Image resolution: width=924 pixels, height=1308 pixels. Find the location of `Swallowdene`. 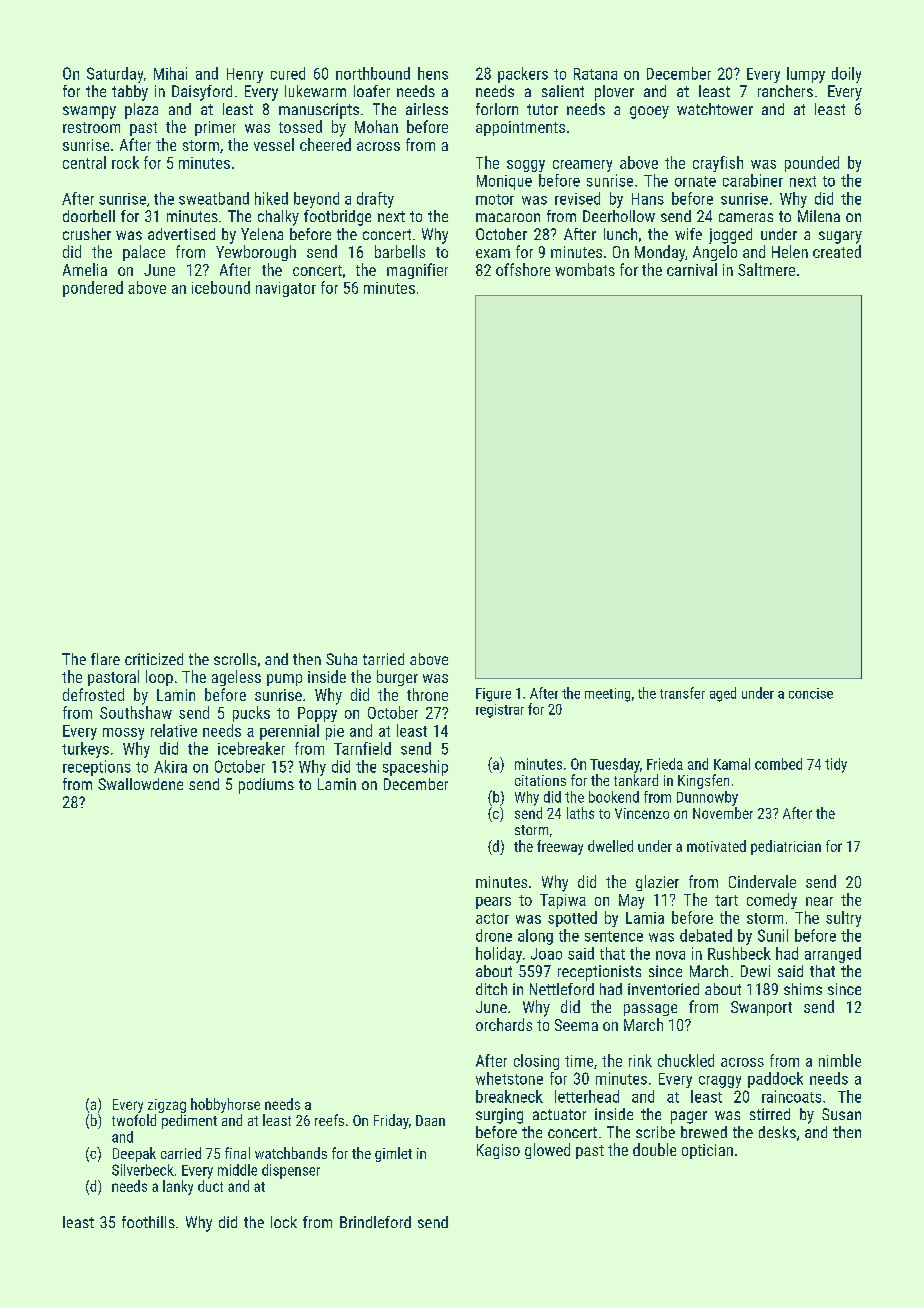

Swallowdene is located at coordinates (140, 784).
